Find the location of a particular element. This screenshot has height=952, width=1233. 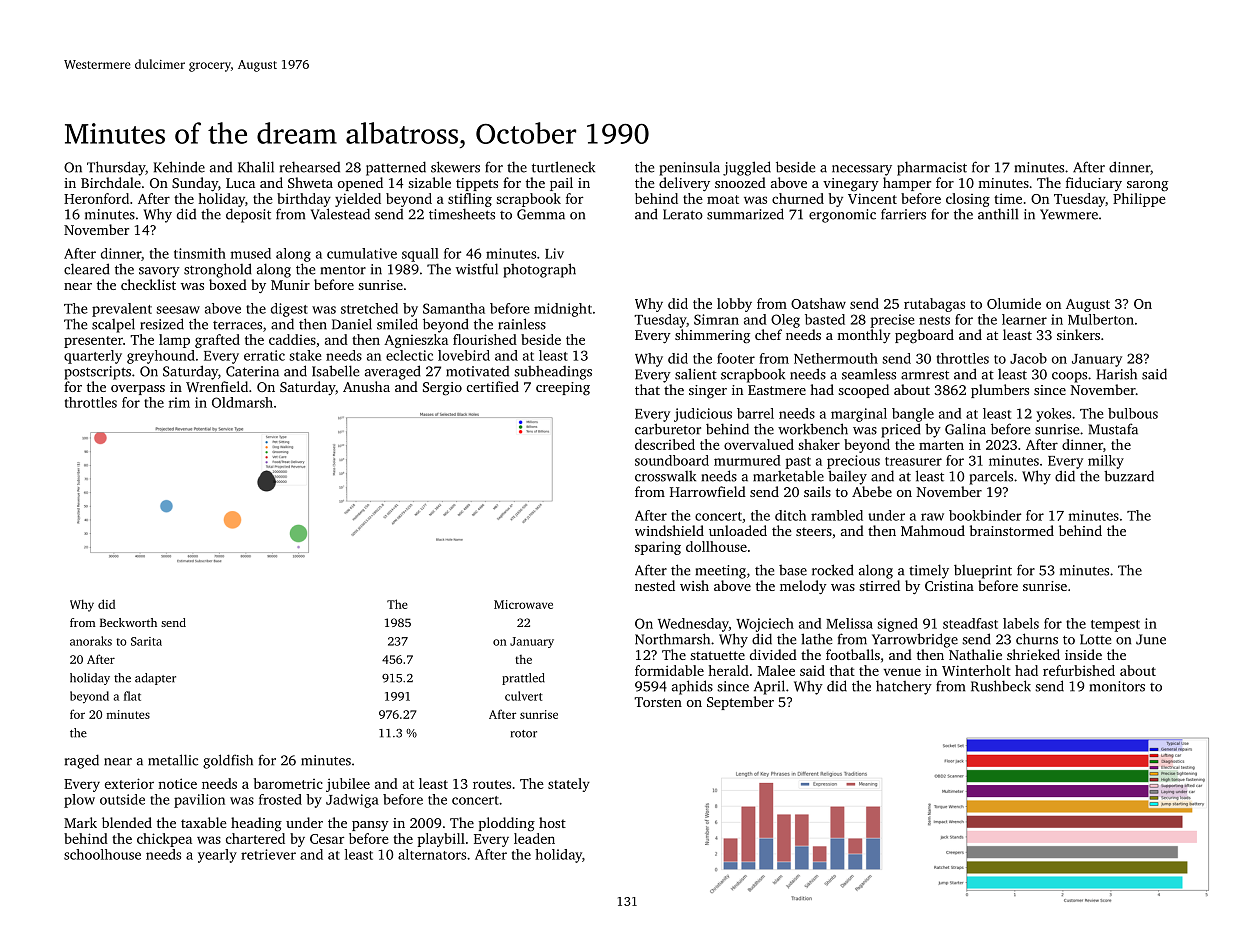

stately is located at coordinates (569, 785).
